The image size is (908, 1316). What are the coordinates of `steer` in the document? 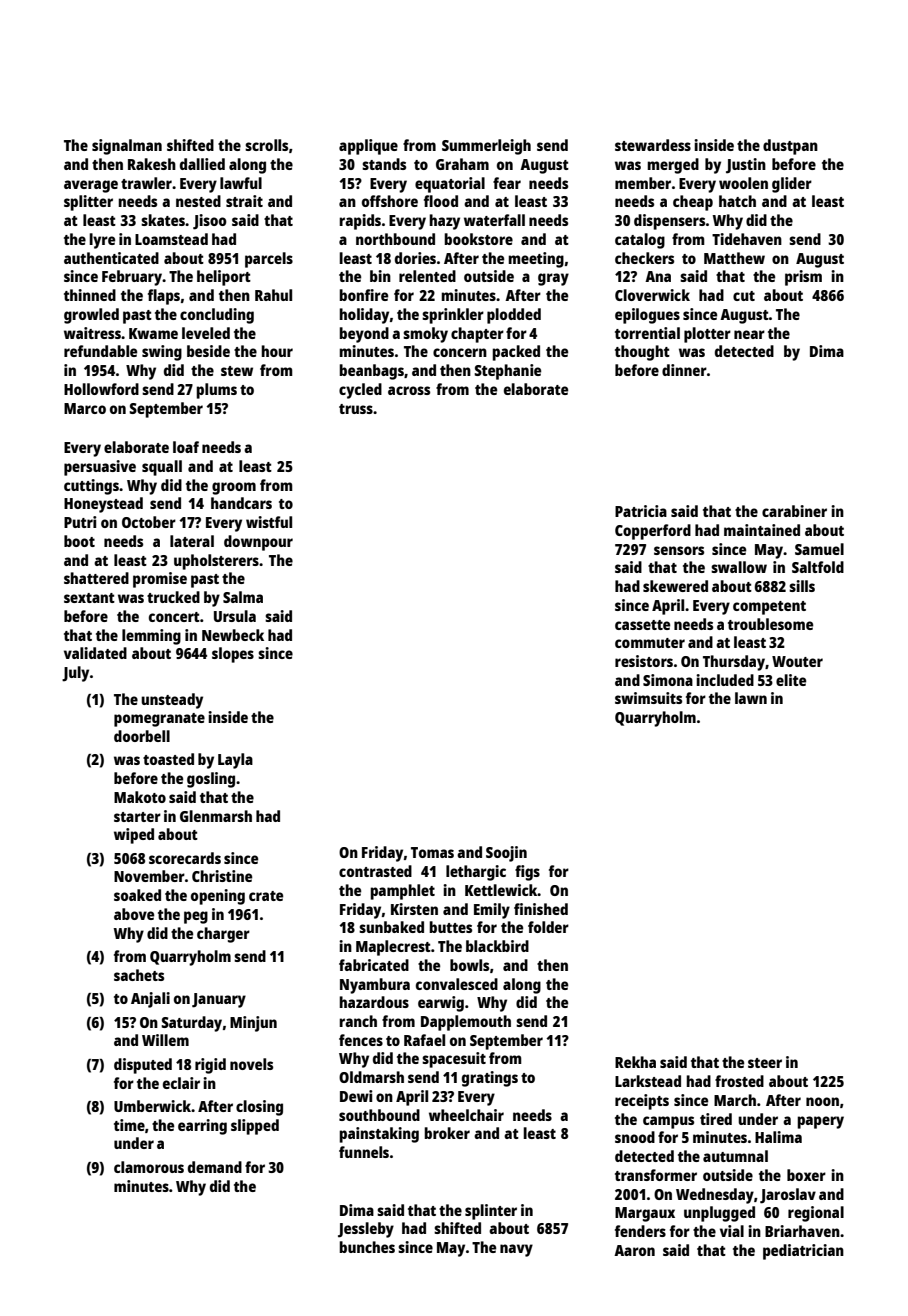 It's located at (765, 1063).
